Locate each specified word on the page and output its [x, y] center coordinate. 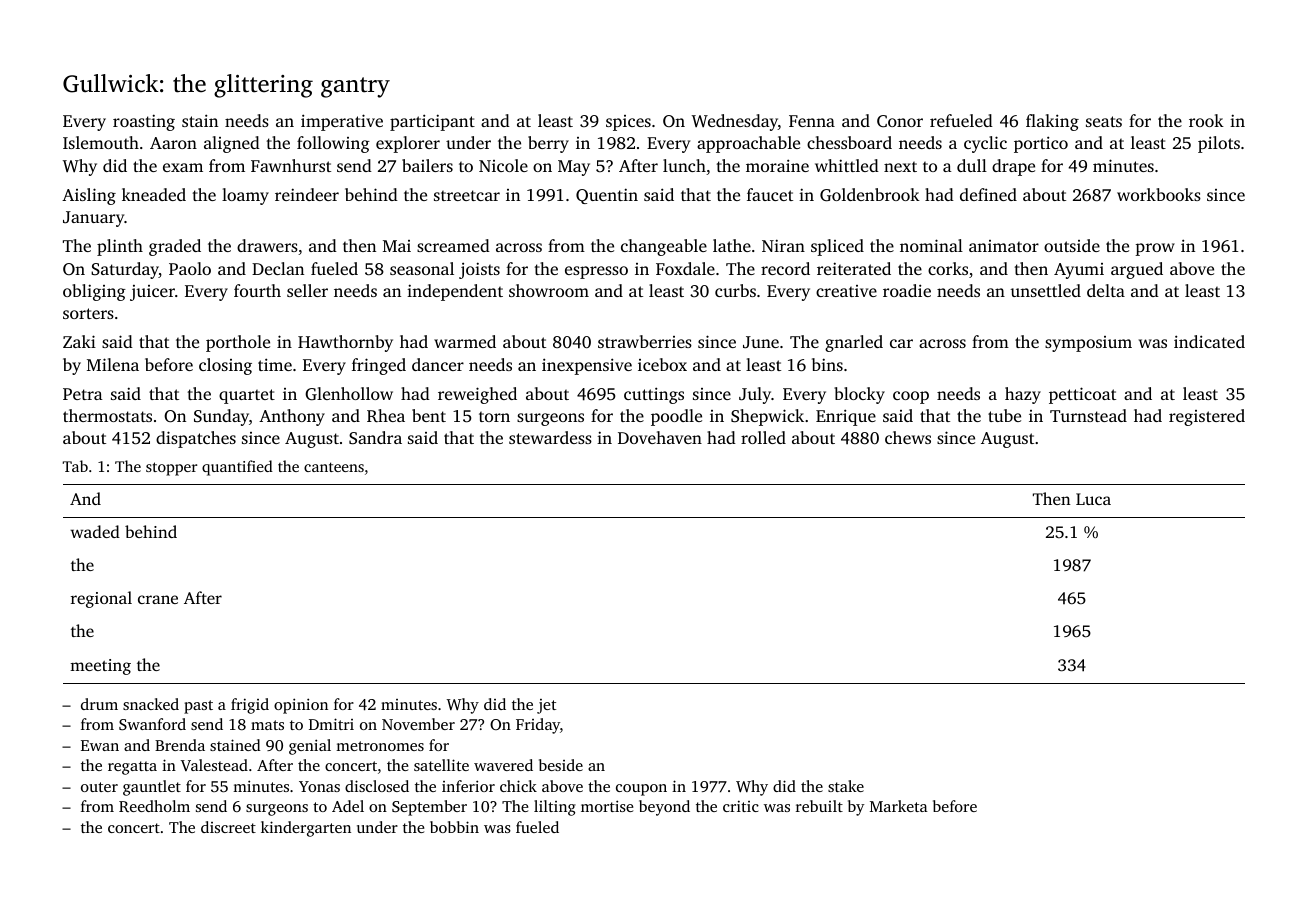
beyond [664, 808]
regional [101, 599]
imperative [342, 122]
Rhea [386, 416]
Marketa [899, 806]
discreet [228, 827]
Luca [1093, 499]
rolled [763, 437]
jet [546, 706]
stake [846, 786]
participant [432, 122]
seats [1104, 121]
